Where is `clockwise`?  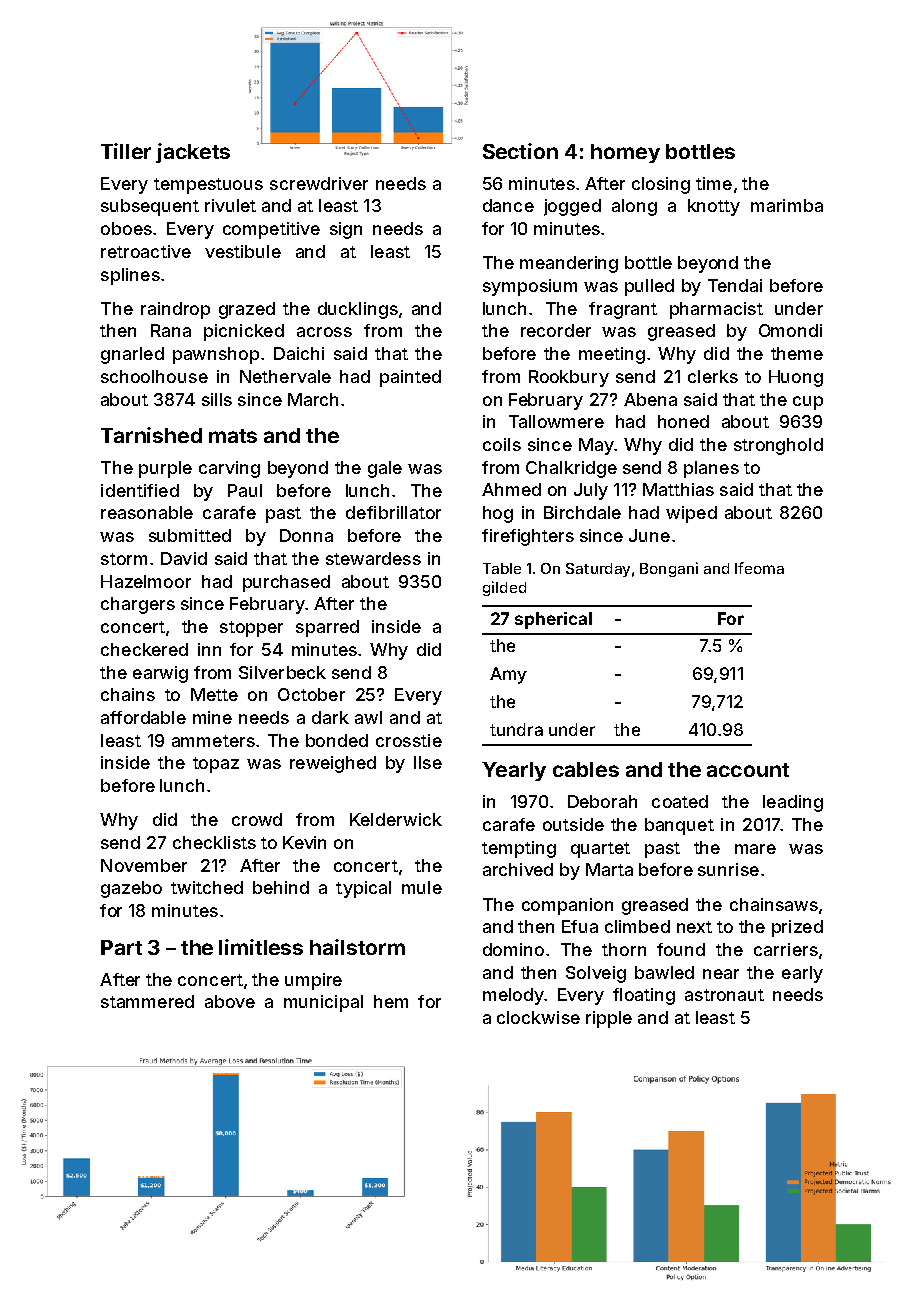 clockwise is located at coordinates (538, 1017).
